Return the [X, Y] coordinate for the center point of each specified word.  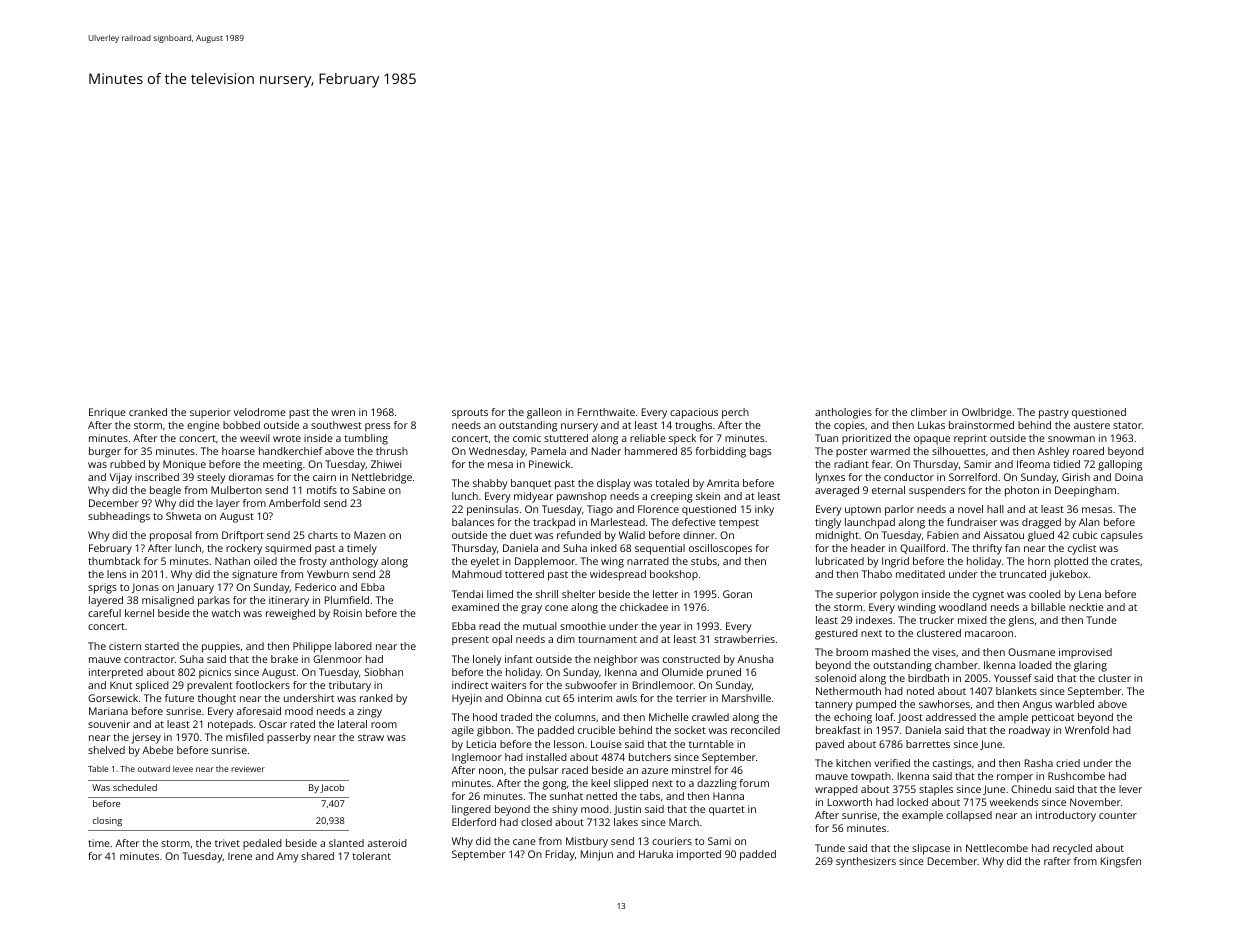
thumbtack [114, 561]
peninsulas [493, 510]
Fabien [943, 535]
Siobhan [383, 672]
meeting [282, 465]
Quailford [922, 549]
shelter [578, 594]
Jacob [332, 788]
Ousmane [1031, 652]
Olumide [682, 672]
